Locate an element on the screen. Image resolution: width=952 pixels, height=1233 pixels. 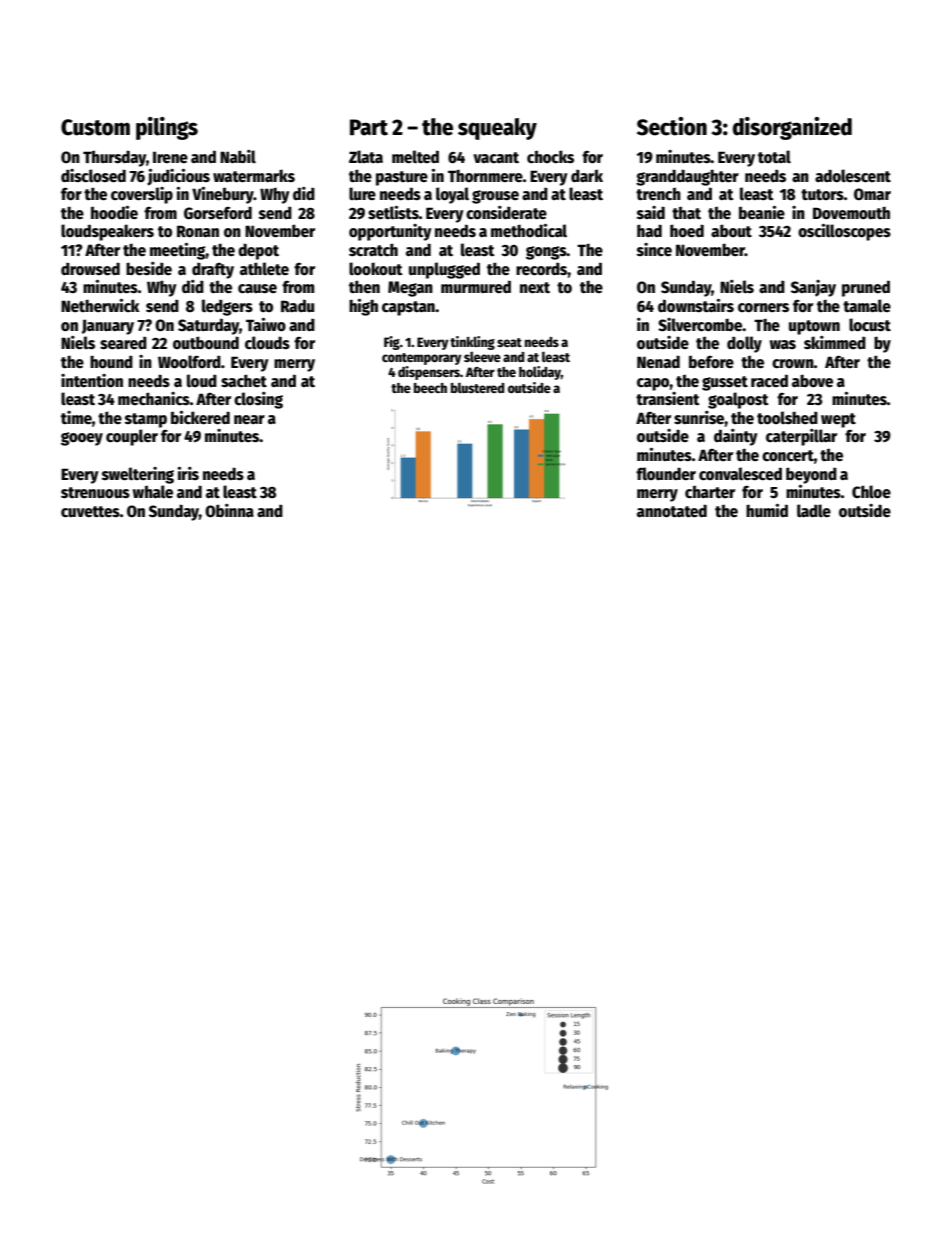
Custom is located at coordinates (95, 127).
